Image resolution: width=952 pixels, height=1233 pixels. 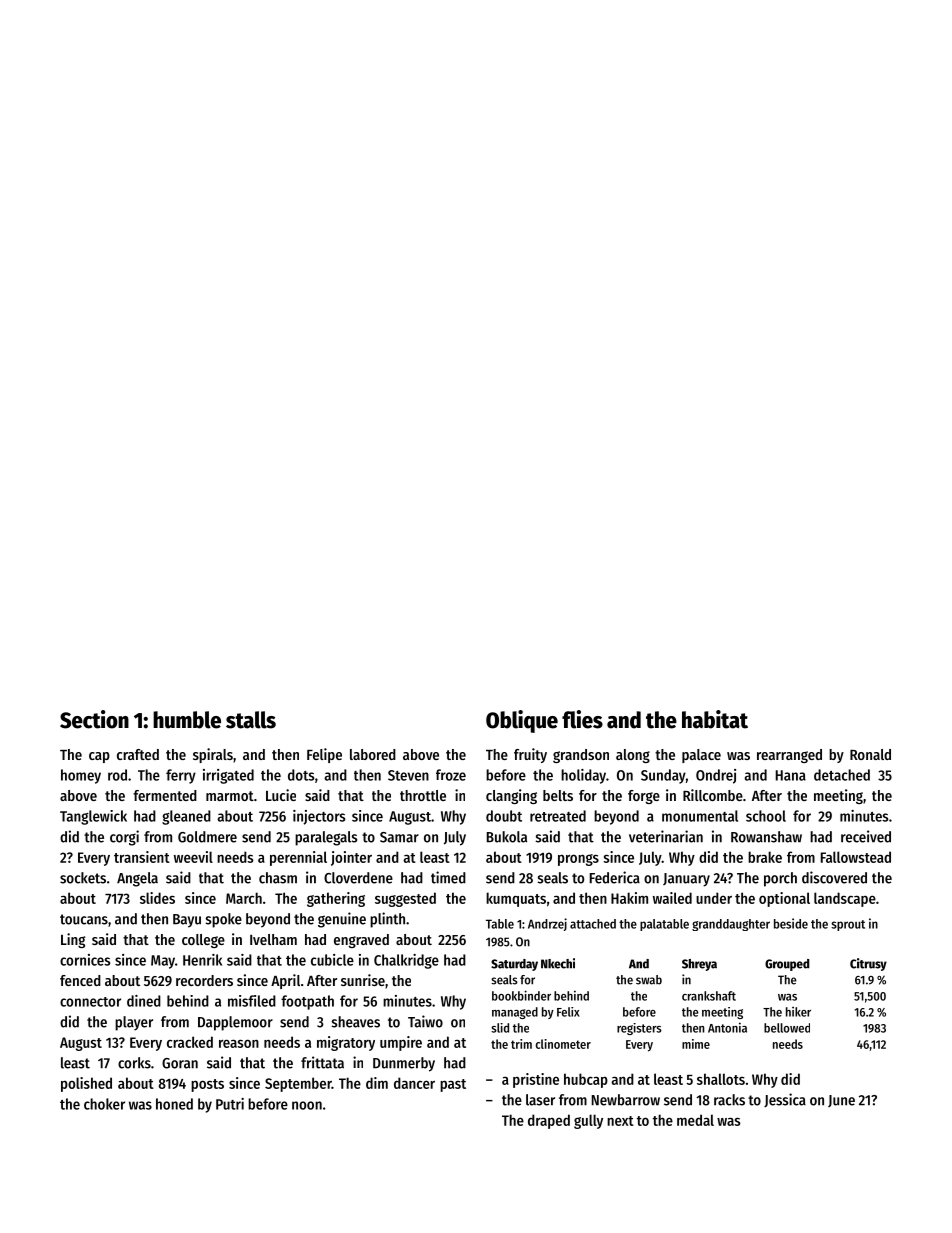 I want to click on veterinarian, so click(x=666, y=836).
